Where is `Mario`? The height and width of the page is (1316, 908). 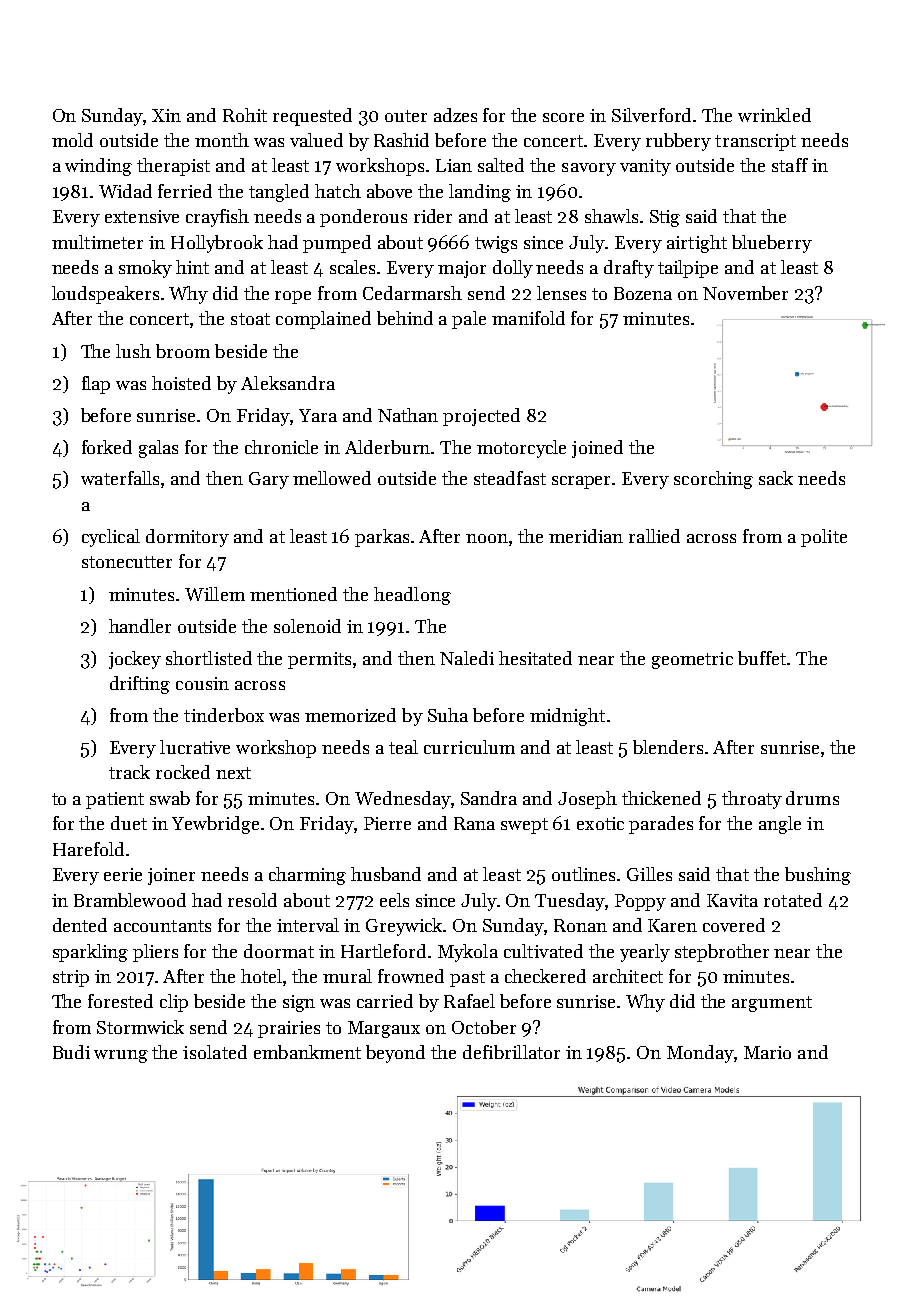
Mario is located at coordinates (767, 1052).
